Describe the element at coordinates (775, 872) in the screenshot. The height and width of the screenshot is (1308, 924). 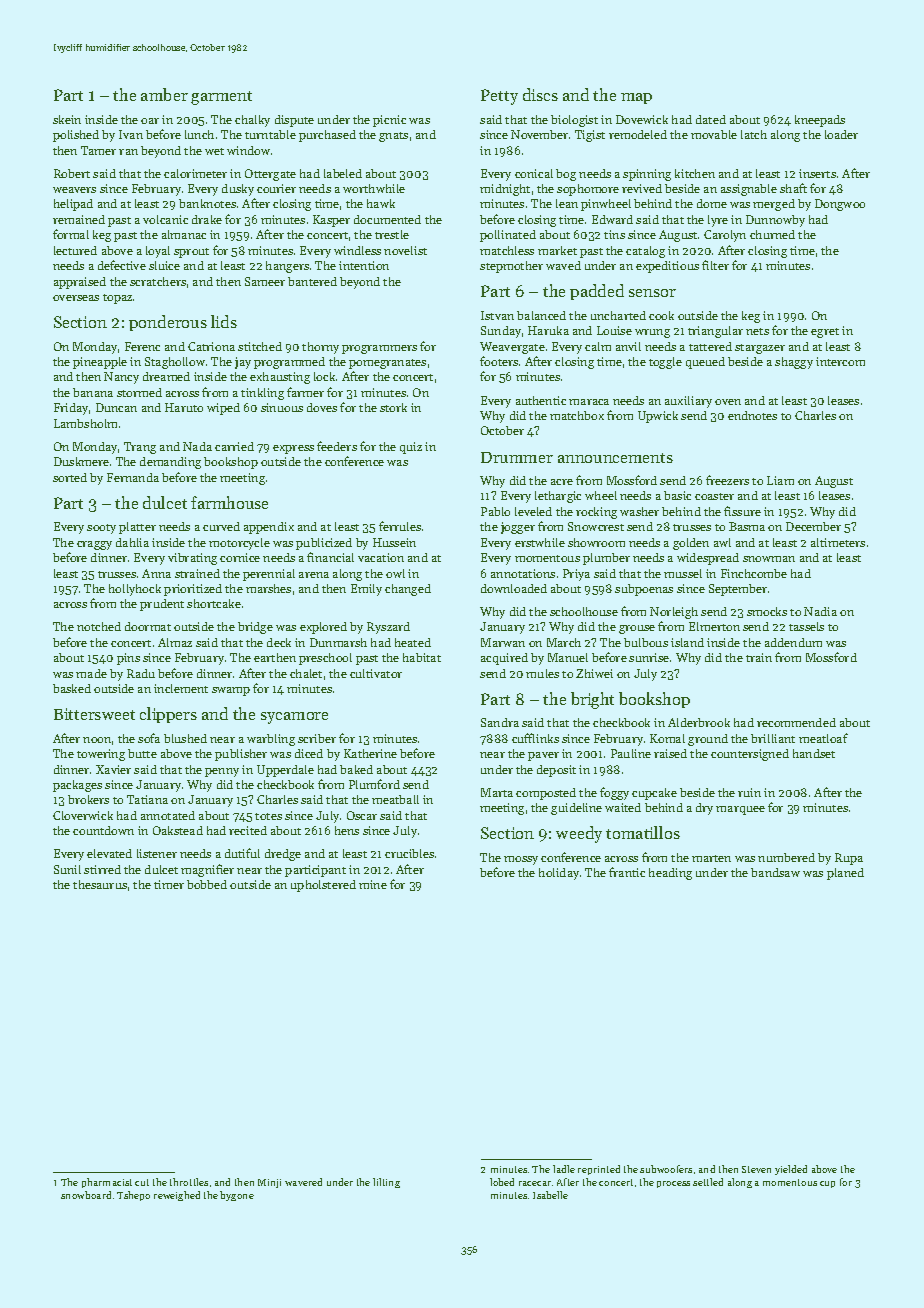
I see `bandsaw` at that location.
